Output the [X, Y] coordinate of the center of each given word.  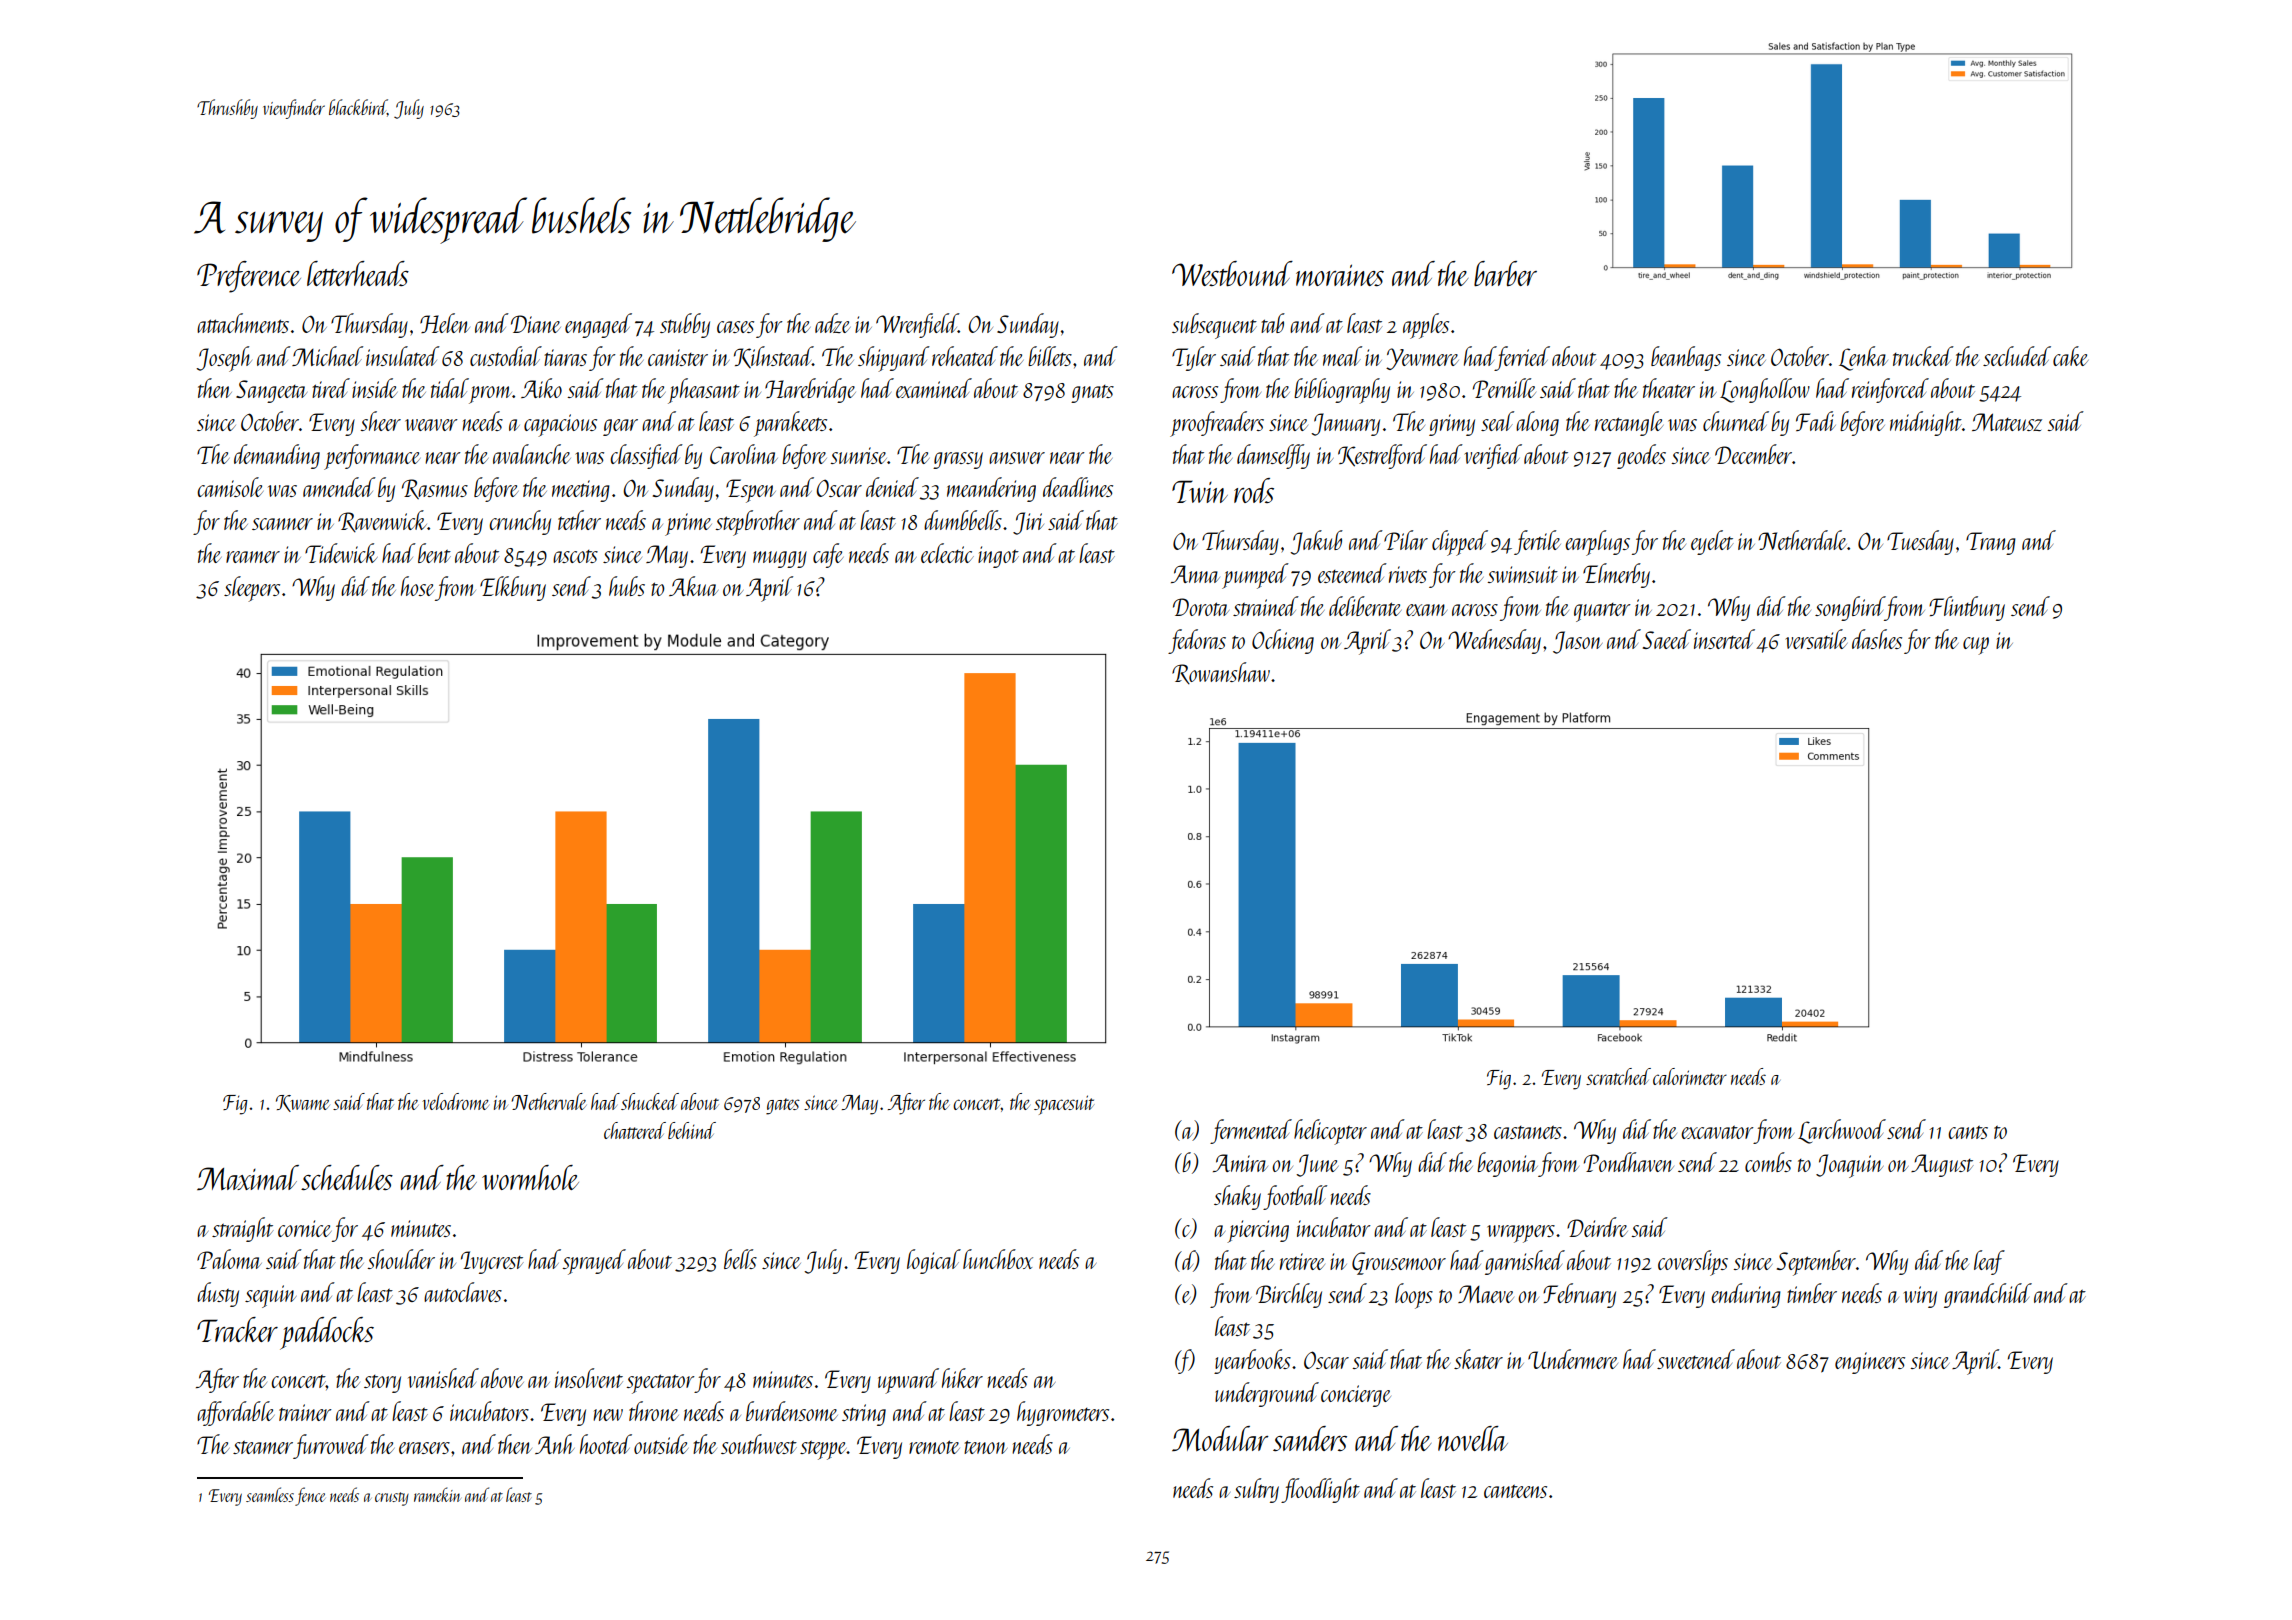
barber [1505, 273]
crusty [392, 1499]
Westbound [1232, 273]
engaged [598, 325]
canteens [1515, 1491]
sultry [1256, 1490]
